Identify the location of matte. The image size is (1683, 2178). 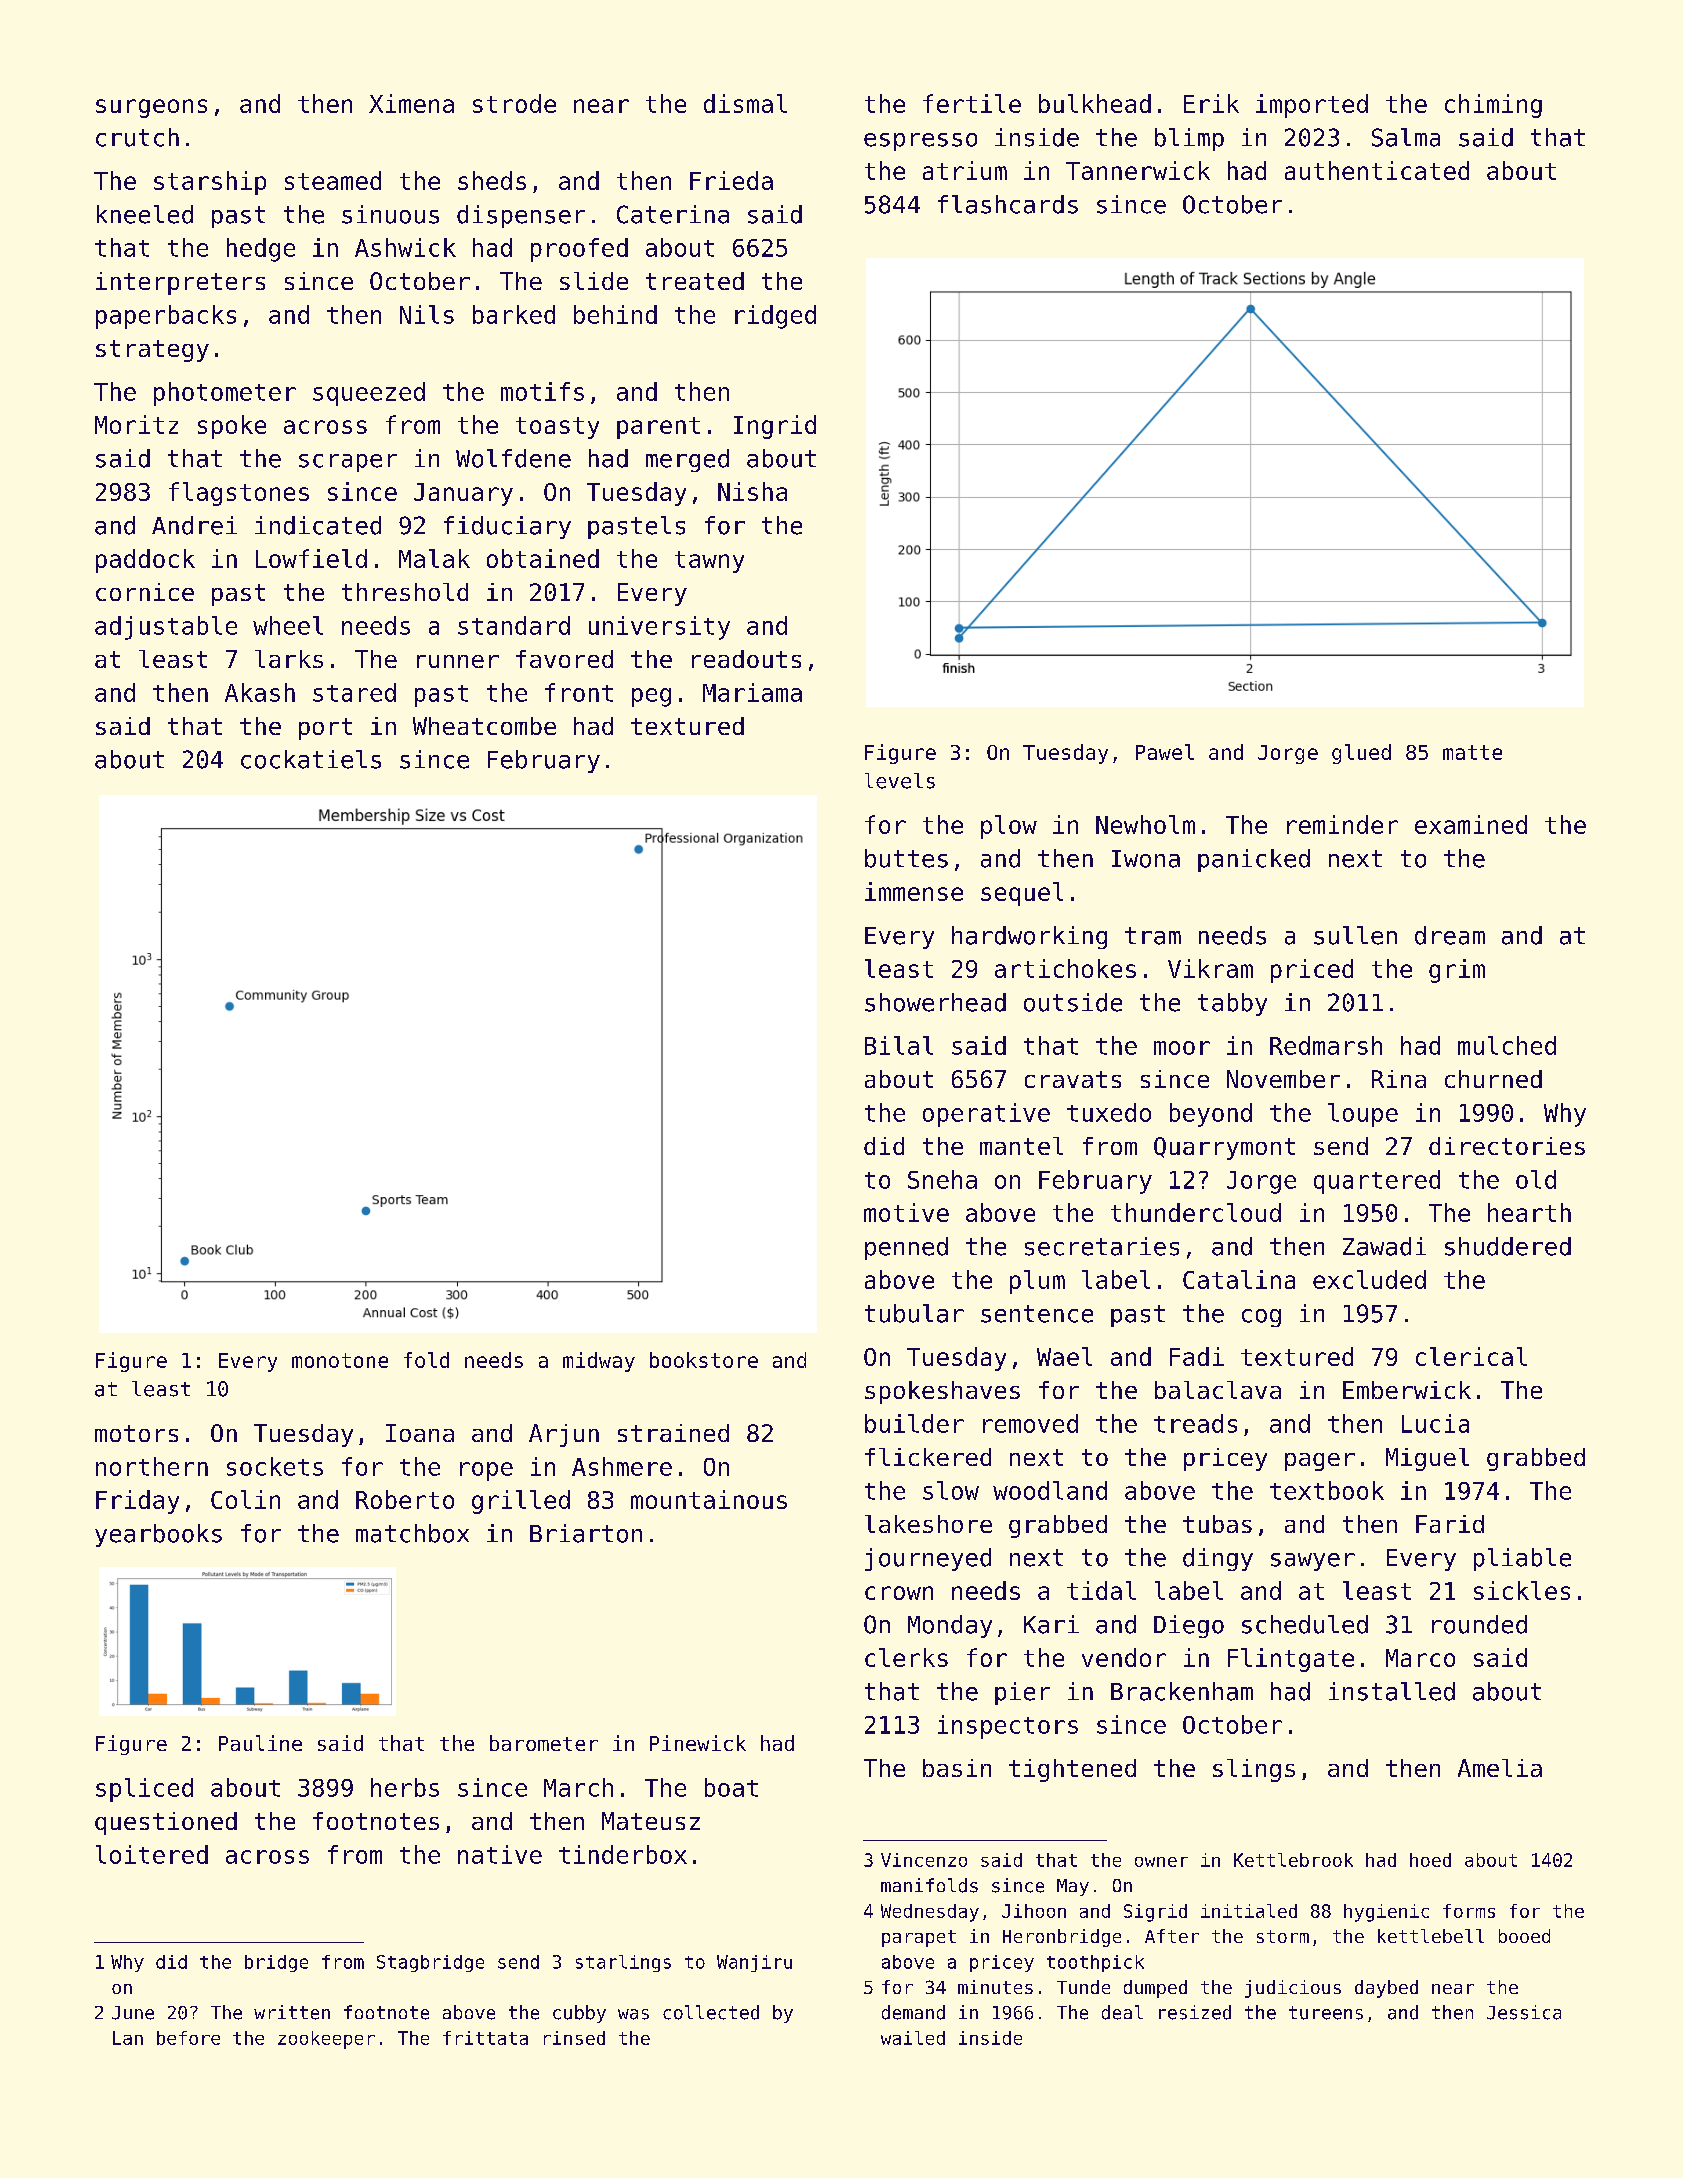
(1472, 752).
